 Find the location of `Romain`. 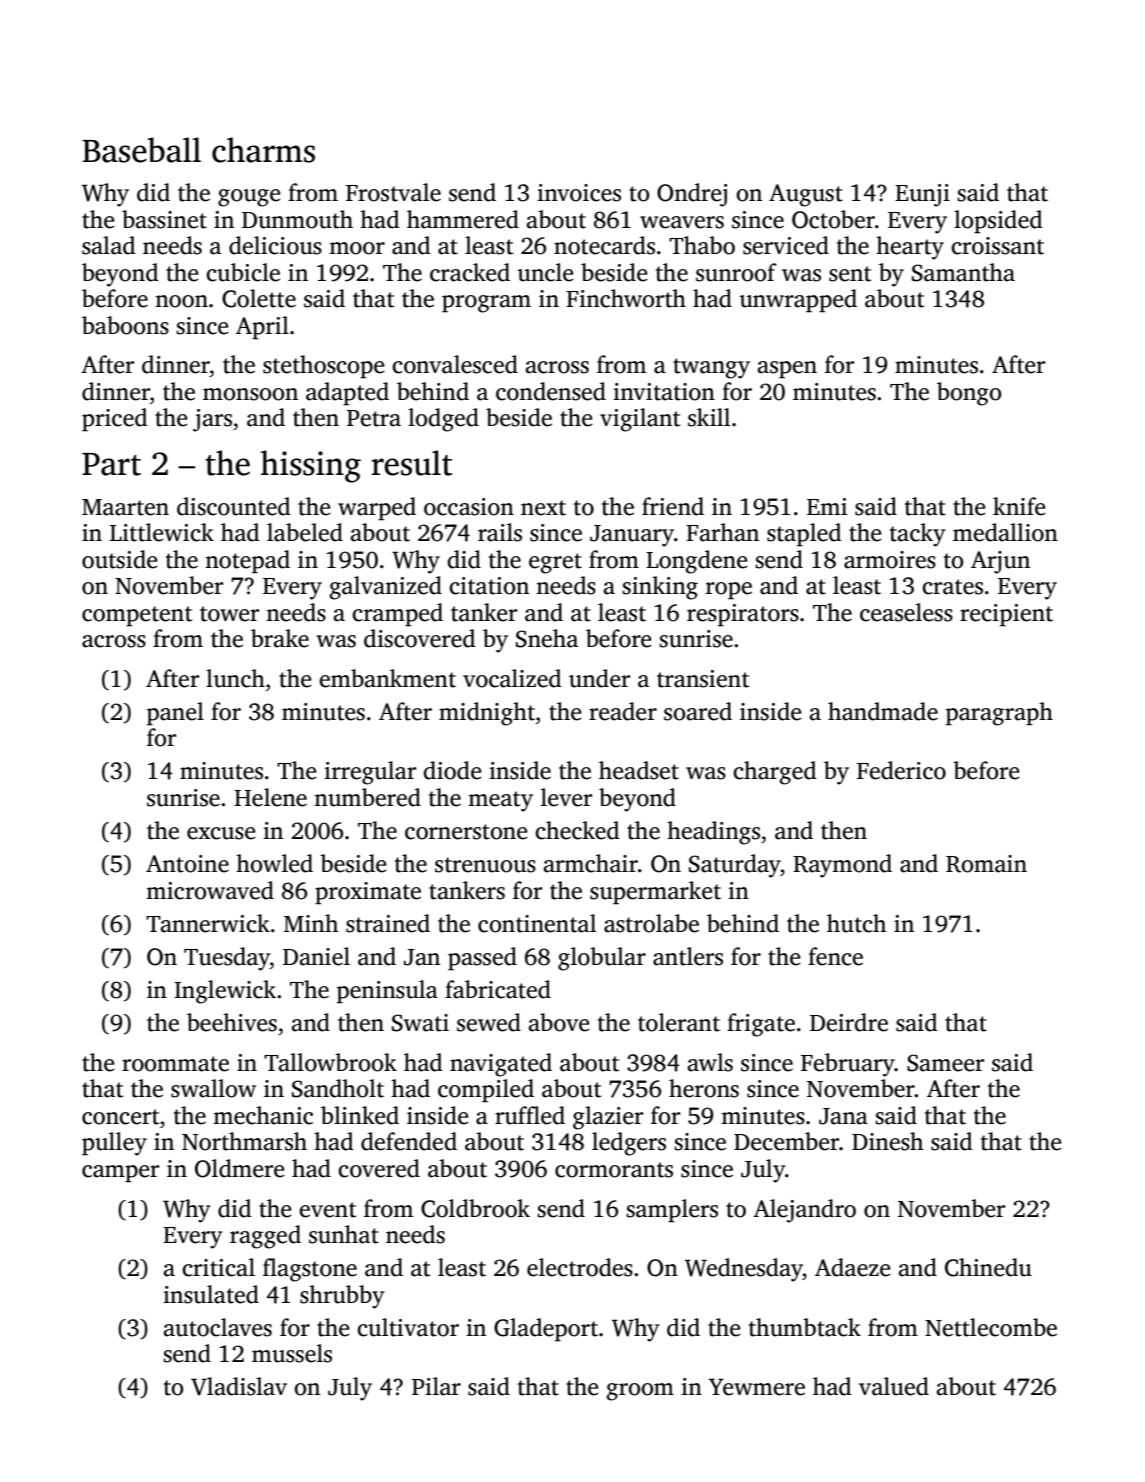

Romain is located at coordinates (986, 864).
